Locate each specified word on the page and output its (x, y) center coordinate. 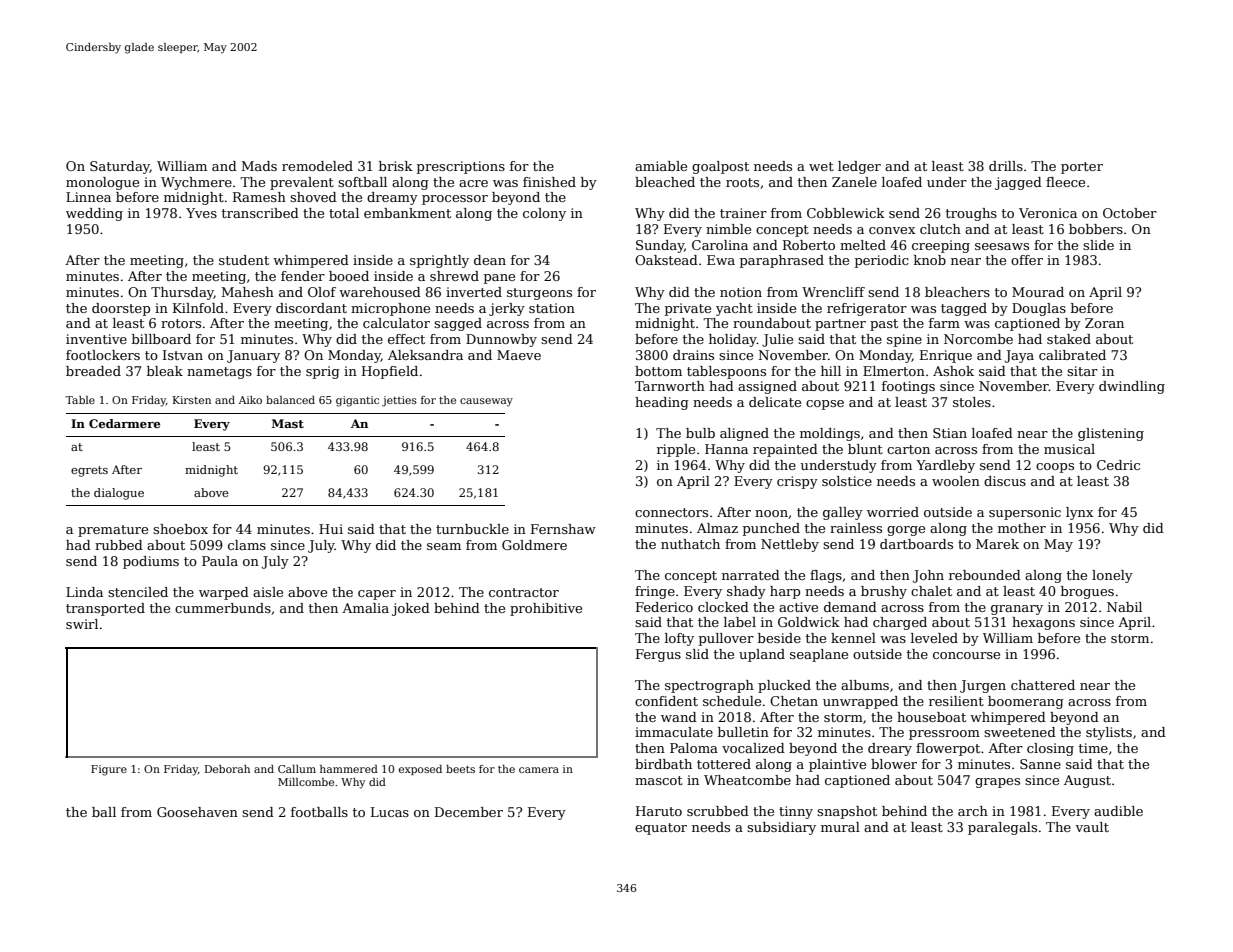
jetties (399, 401)
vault (1092, 827)
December (469, 812)
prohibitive (546, 609)
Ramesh (259, 197)
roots (742, 182)
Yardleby (945, 466)
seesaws (1002, 246)
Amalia (365, 608)
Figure (109, 770)
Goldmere (534, 545)
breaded (93, 371)
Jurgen (983, 686)
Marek (997, 544)
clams (247, 545)
